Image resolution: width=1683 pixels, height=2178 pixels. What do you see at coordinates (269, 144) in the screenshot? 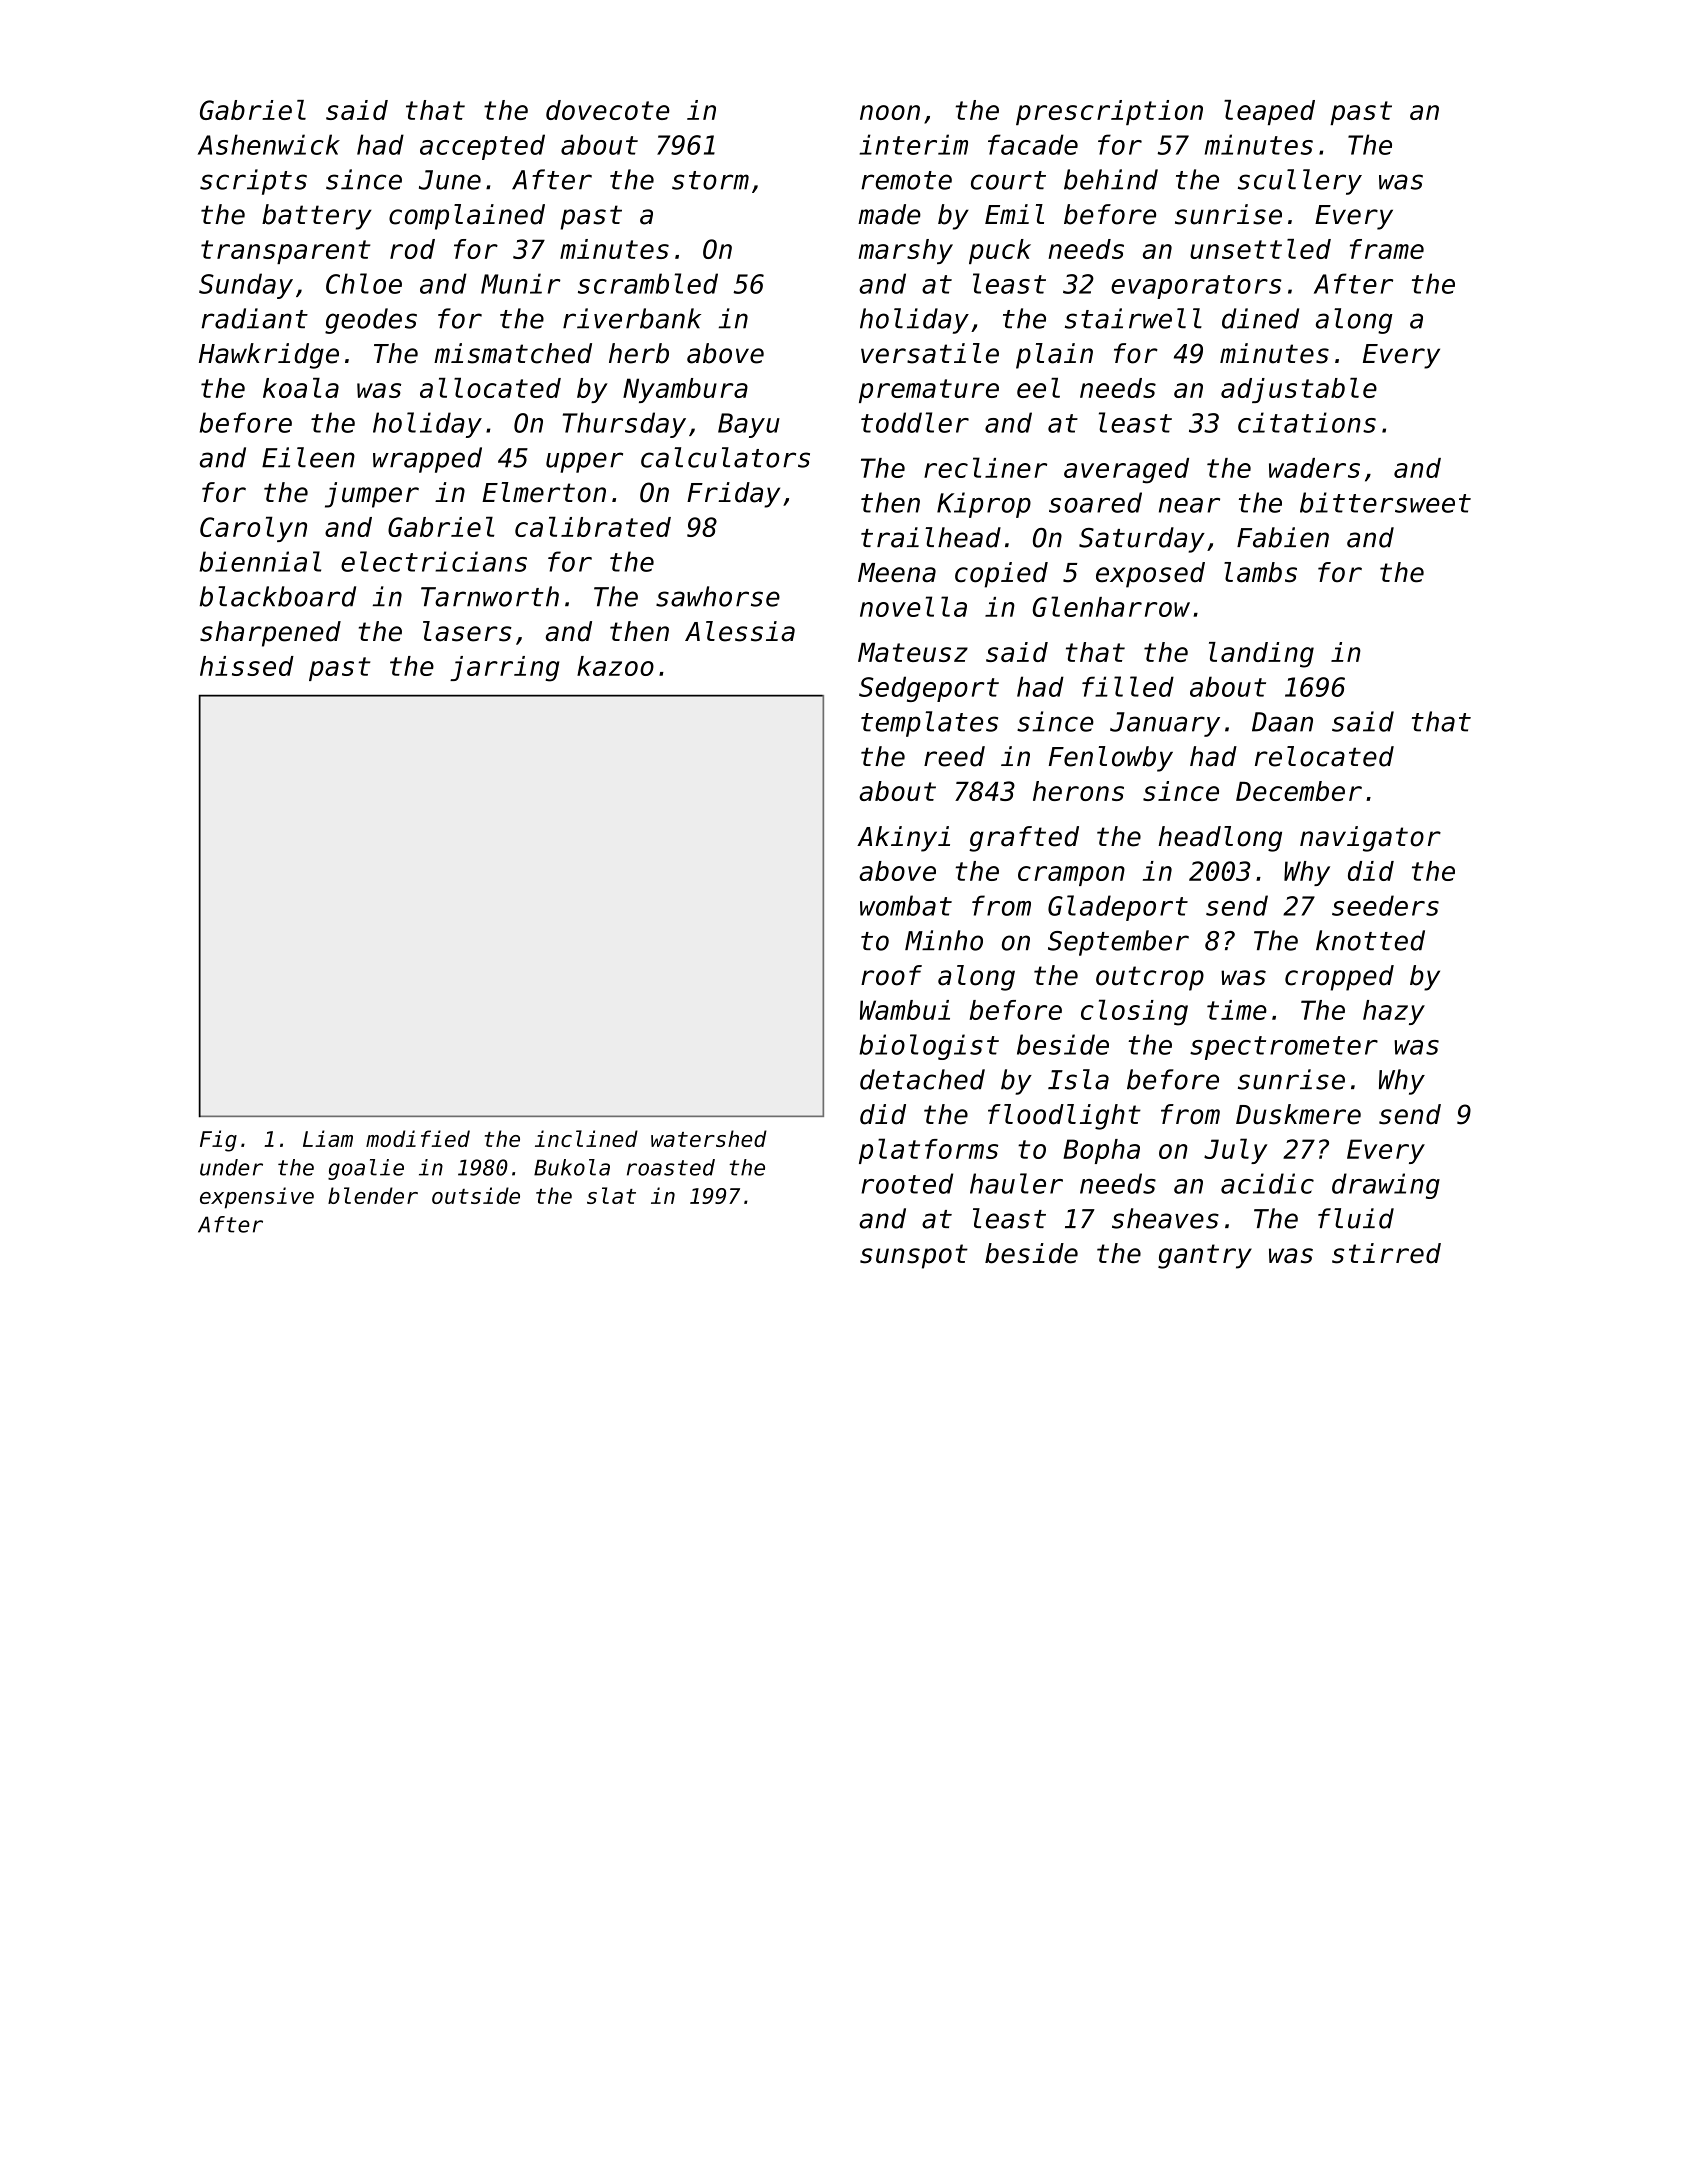
I see `Ashenwick` at bounding box center [269, 144].
